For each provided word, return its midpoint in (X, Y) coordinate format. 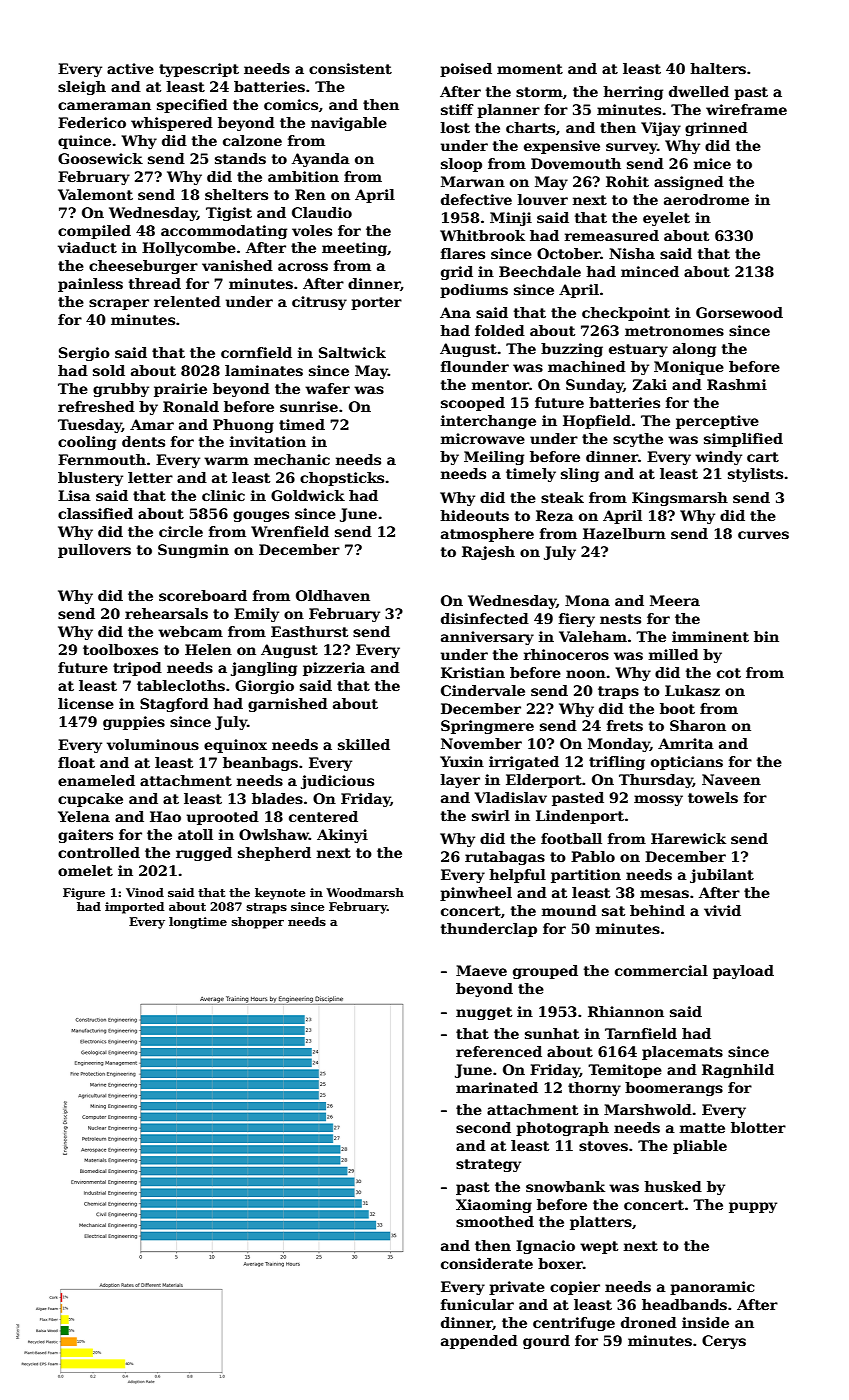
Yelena (84, 816)
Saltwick (352, 352)
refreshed (96, 406)
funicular (477, 1304)
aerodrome (706, 199)
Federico (92, 122)
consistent (350, 68)
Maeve (481, 970)
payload (743, 972)
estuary (638, 350)
